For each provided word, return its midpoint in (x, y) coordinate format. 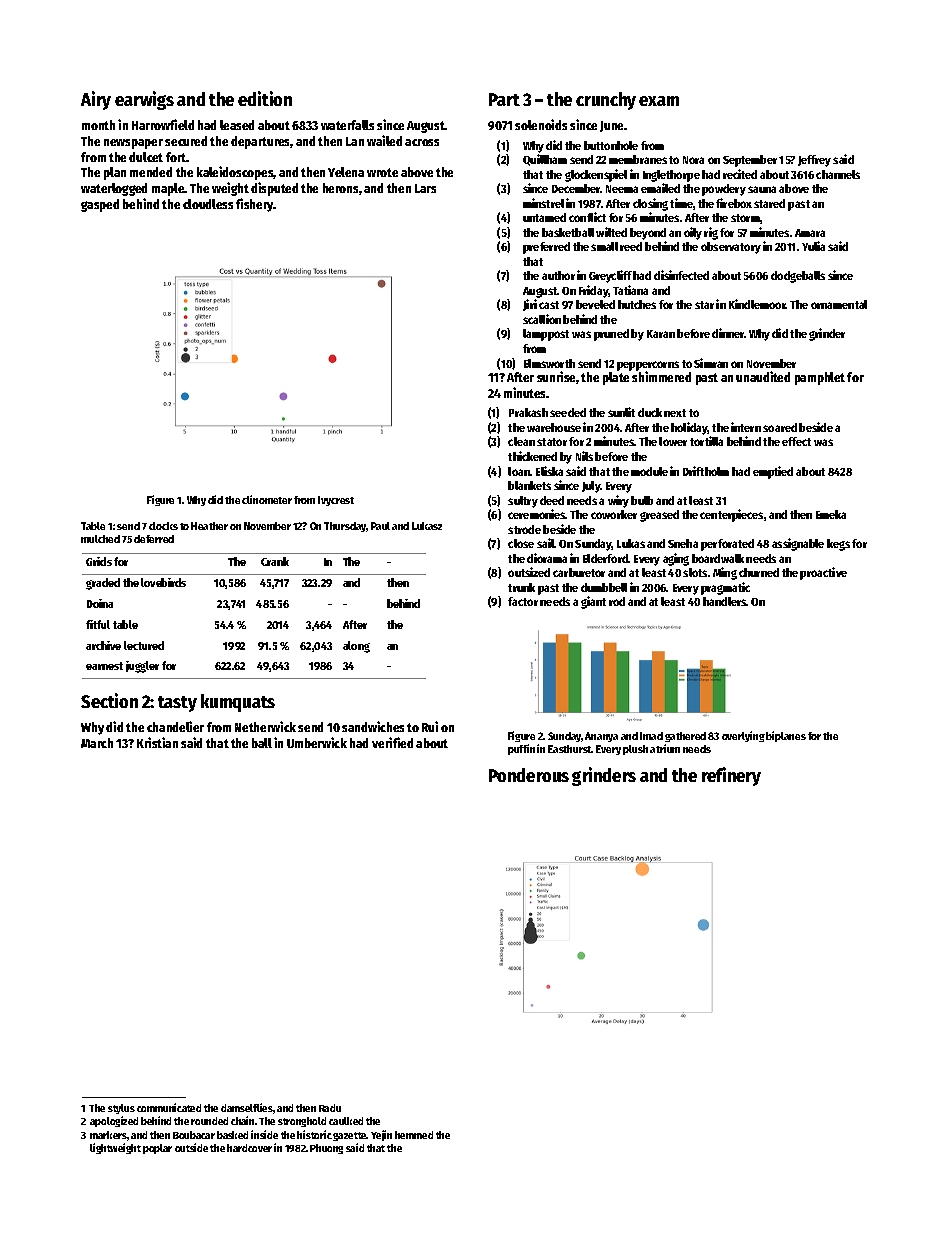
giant (593, 602)
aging (676, 559)
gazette (350, 1136)
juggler (142, 667)
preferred (546, 248)
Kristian (157, 742)
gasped (100, 205)
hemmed (414, 1135)
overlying (743, 736)
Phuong (326, 1149)
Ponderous (529, 775)
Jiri (530, 305)
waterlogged (114, 189)
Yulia (813, 246)
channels (838, 174)
